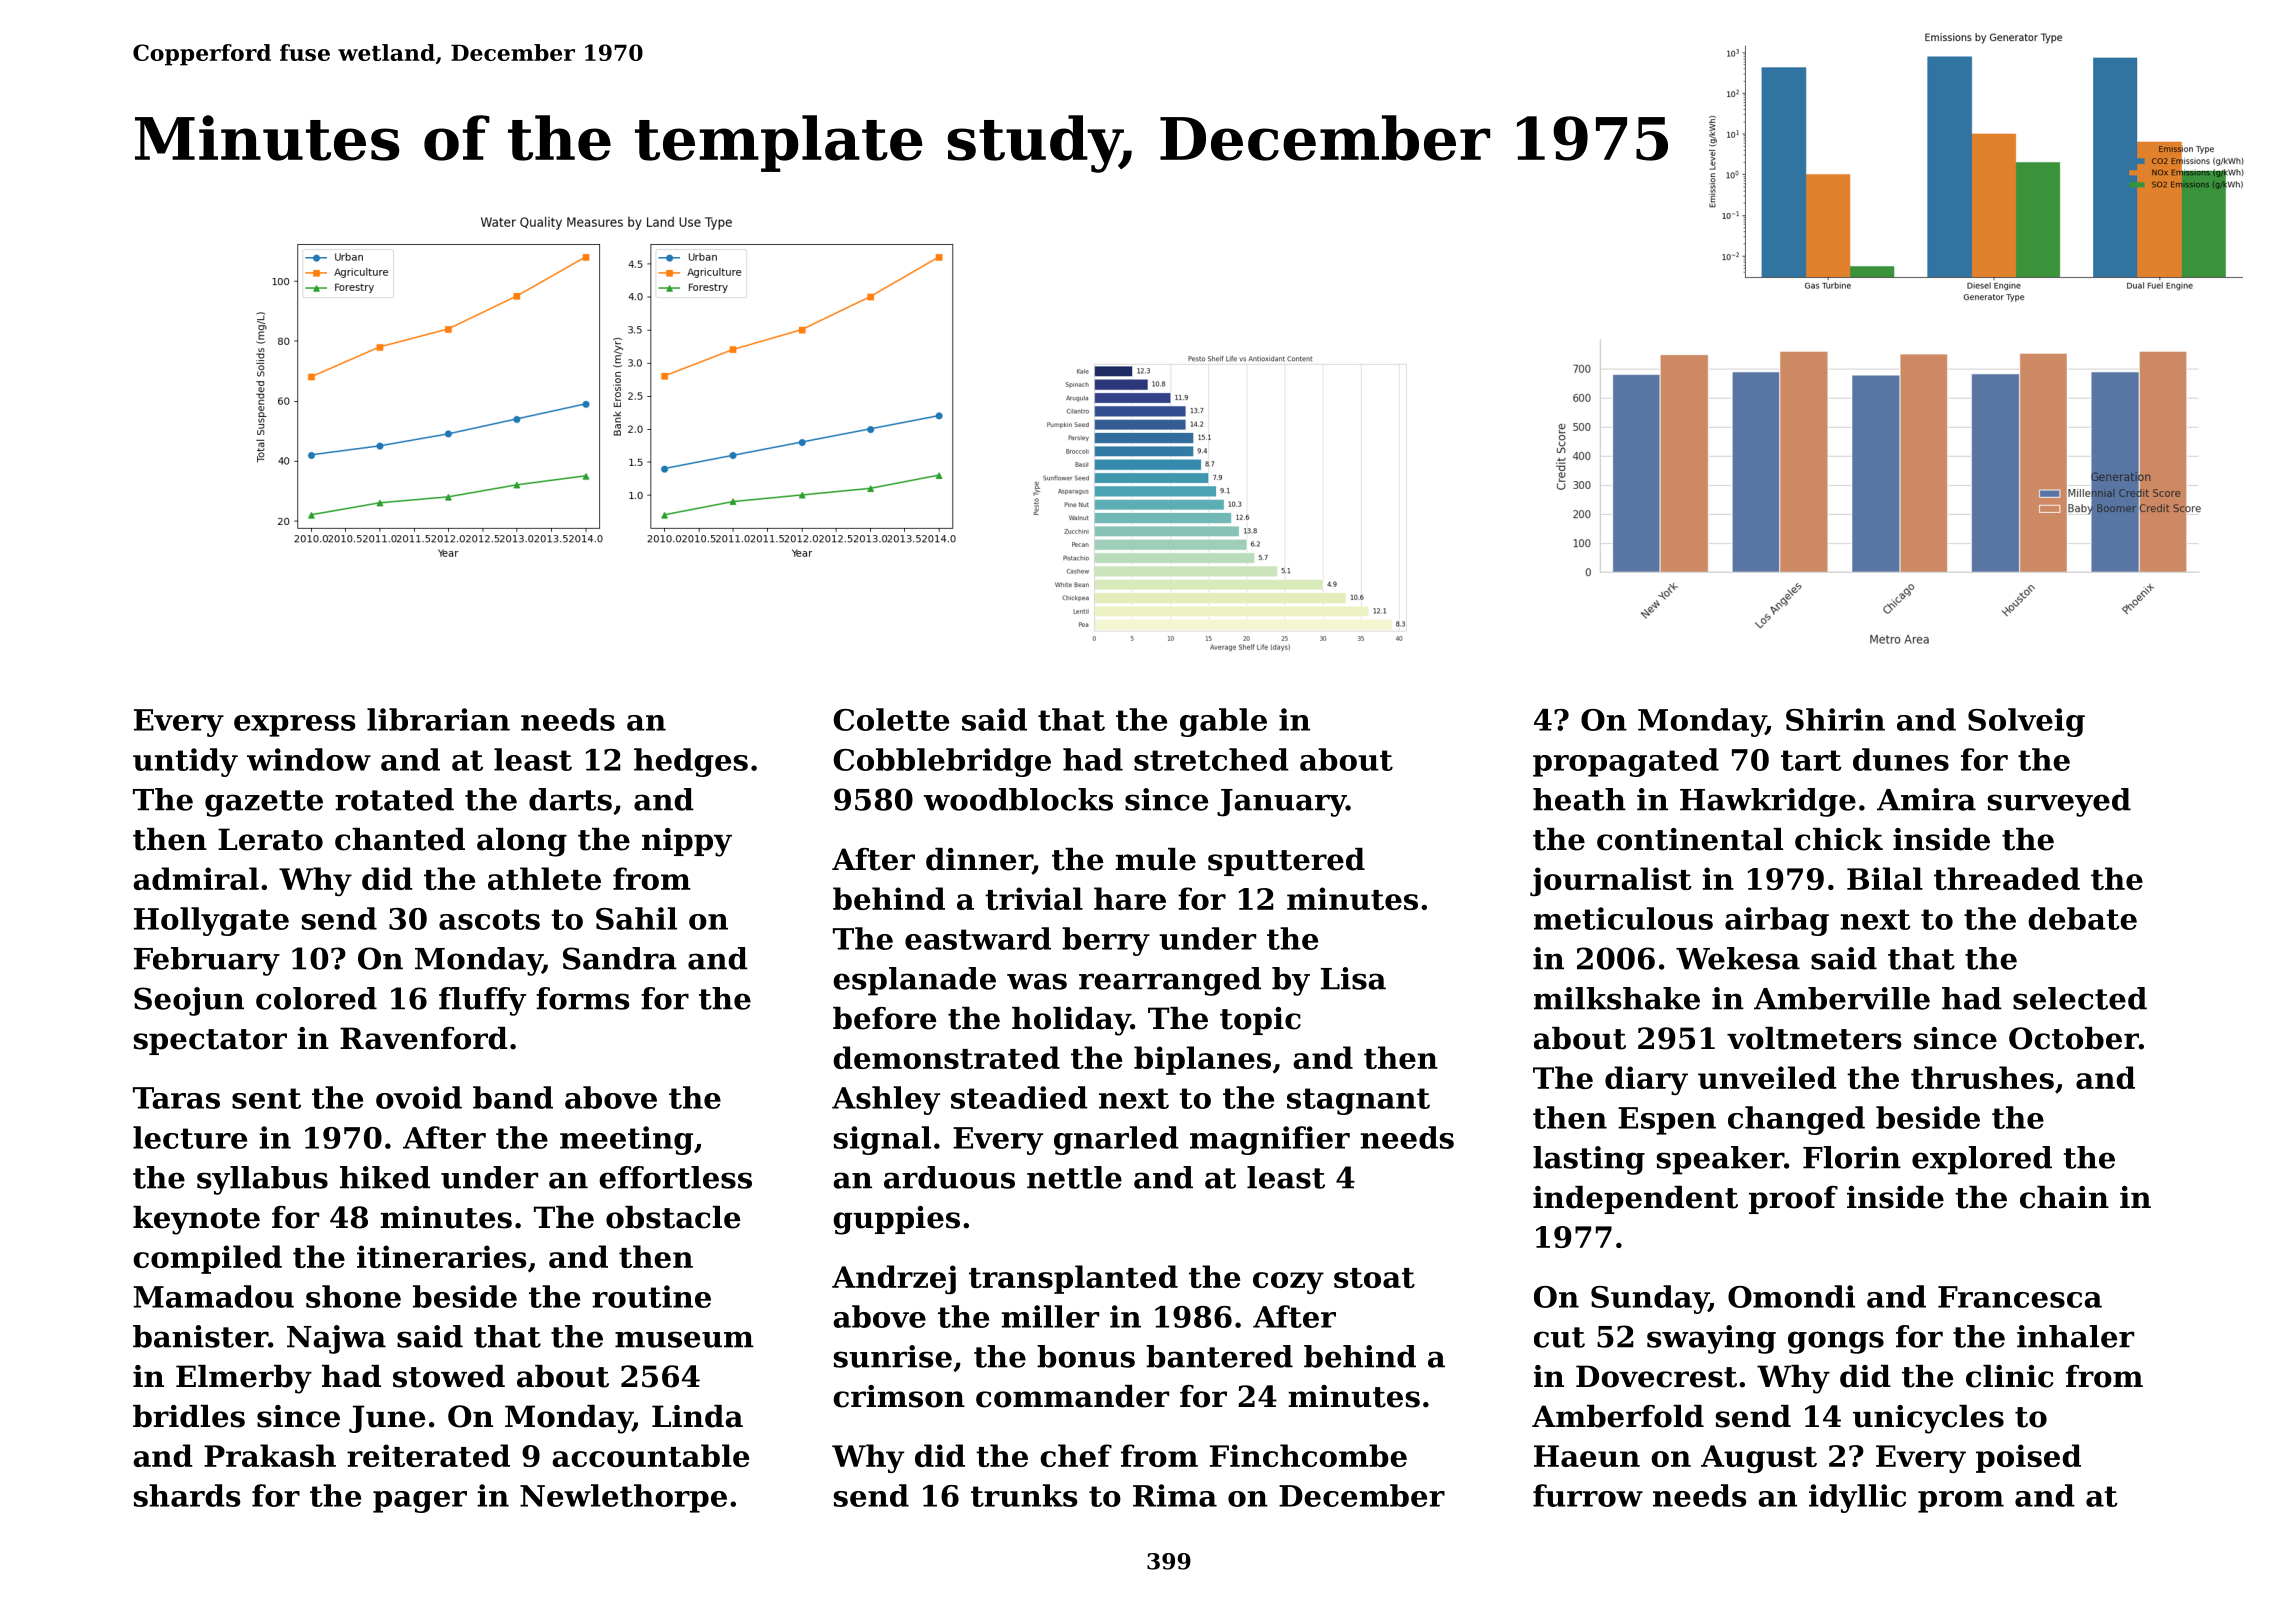 This page has width=2292, height=1620. What do you see at coordinates (1814, 1038) in the page?
I see `voltmeters` at bounding box center [1814, 1038].
